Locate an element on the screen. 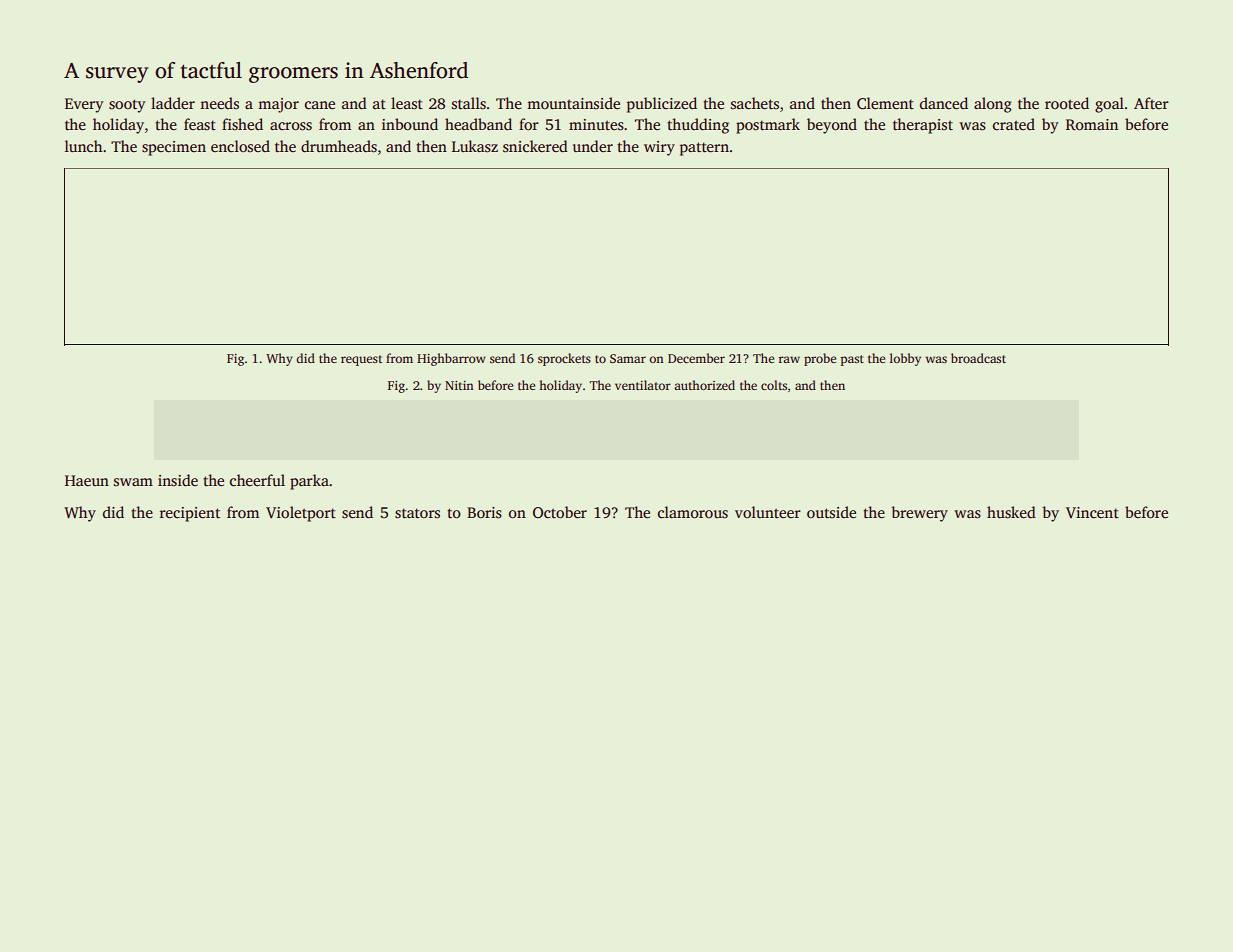  Violetport is located at coordinates (301, 514).
